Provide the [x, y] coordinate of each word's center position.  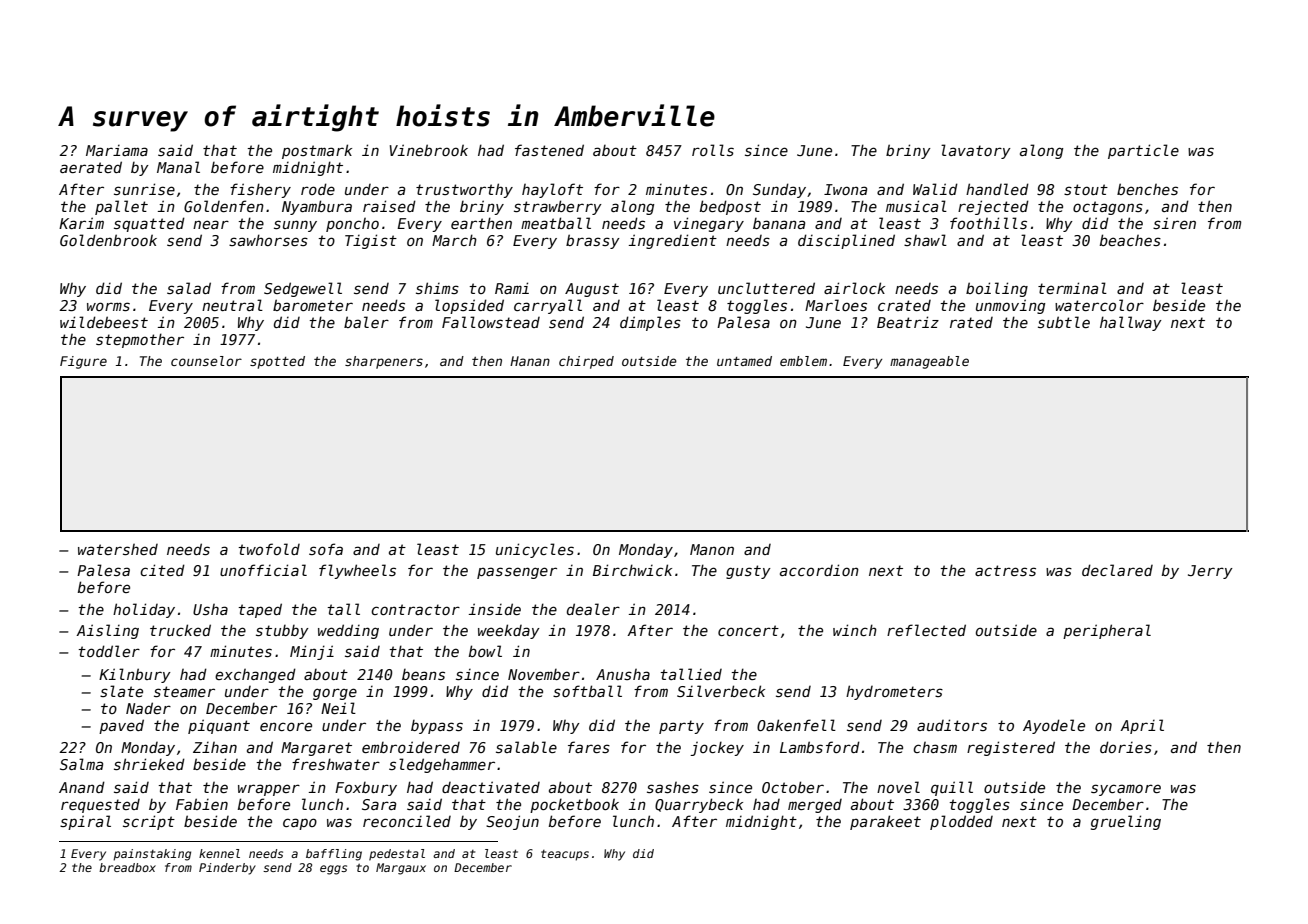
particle [1143, 151]
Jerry [1210, 572]
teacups [565, 855]
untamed [744, 361]
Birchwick [632, 570]
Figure [83, 362]
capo [300, 824]
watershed [118, 549]
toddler [109, 651]
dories [1126, 747]
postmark [317, 151]
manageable [929, 362]
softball [587, 691]
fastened [549, 150]
